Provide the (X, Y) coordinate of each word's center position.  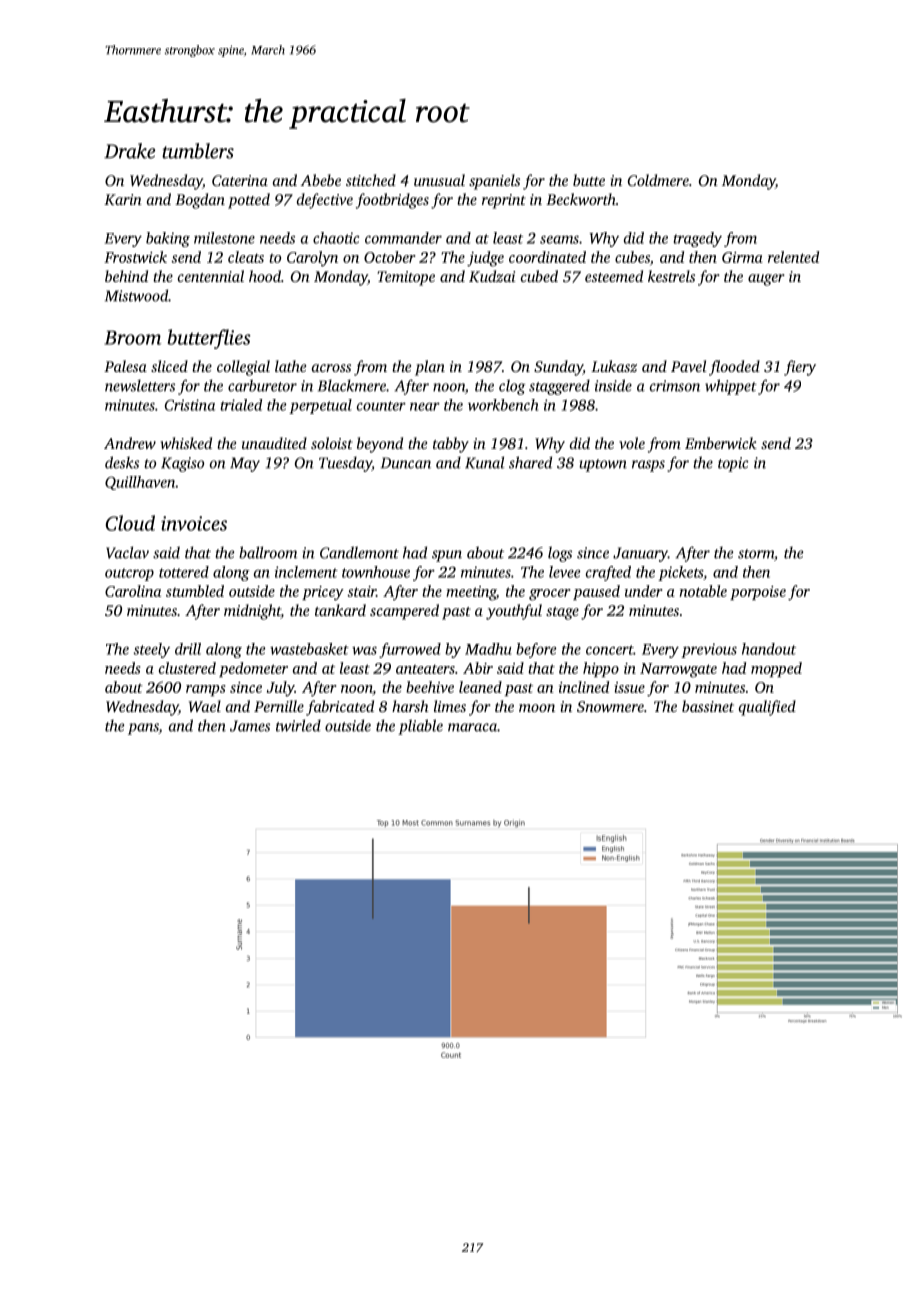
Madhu (488, 649)
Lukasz (614, 366)
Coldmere (658, 180)
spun (447, 556)
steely (151, 650)
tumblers (198, 151)
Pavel (688, 366)
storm (756, 554)
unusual (439, 180)
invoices (194, 523)
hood (265, 276)
